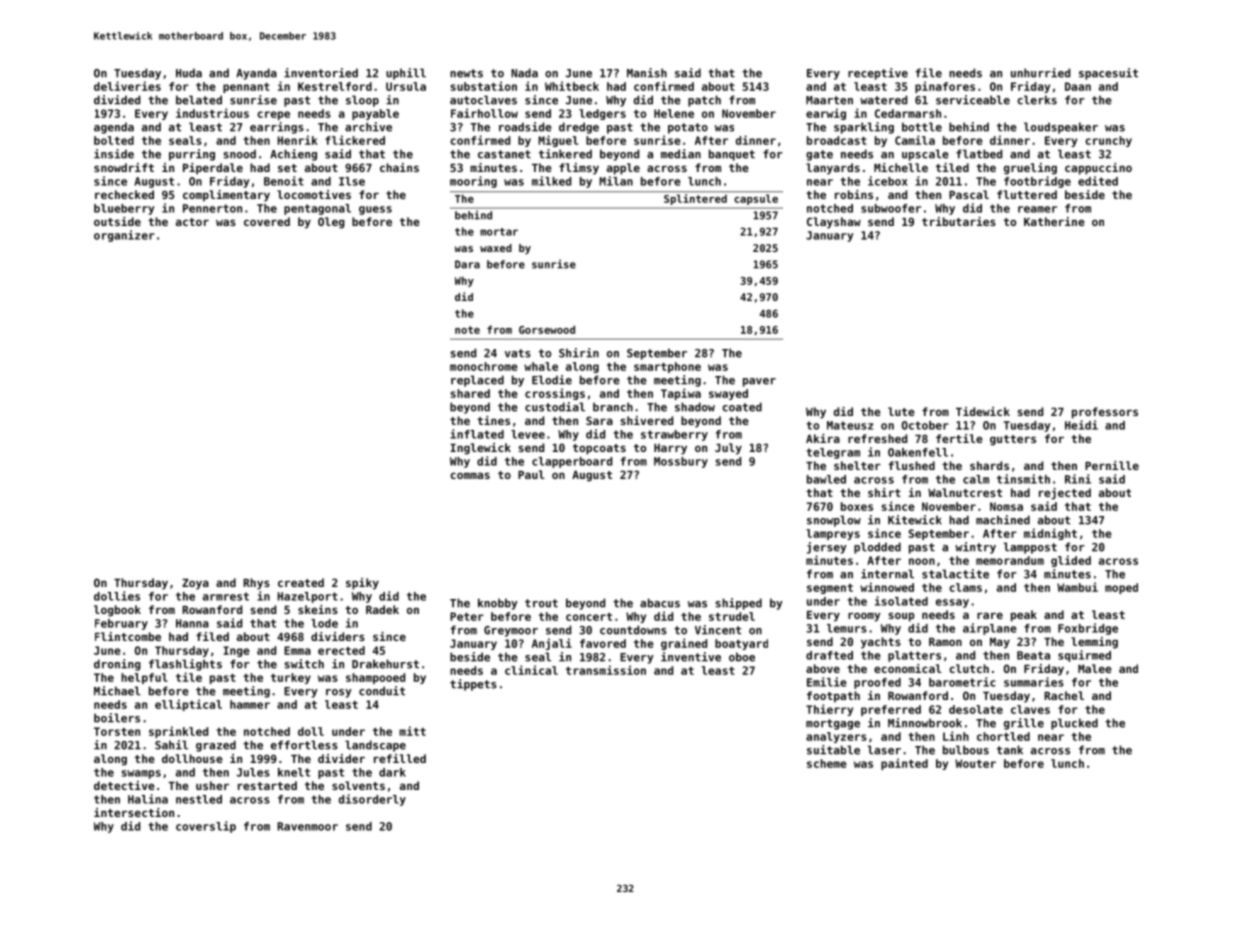 The height and width of the image is (952, 1233). What do you see at coordinates (307, 826) in the image?
I see `Ravenmoor` at bounding box center [307, 826].
